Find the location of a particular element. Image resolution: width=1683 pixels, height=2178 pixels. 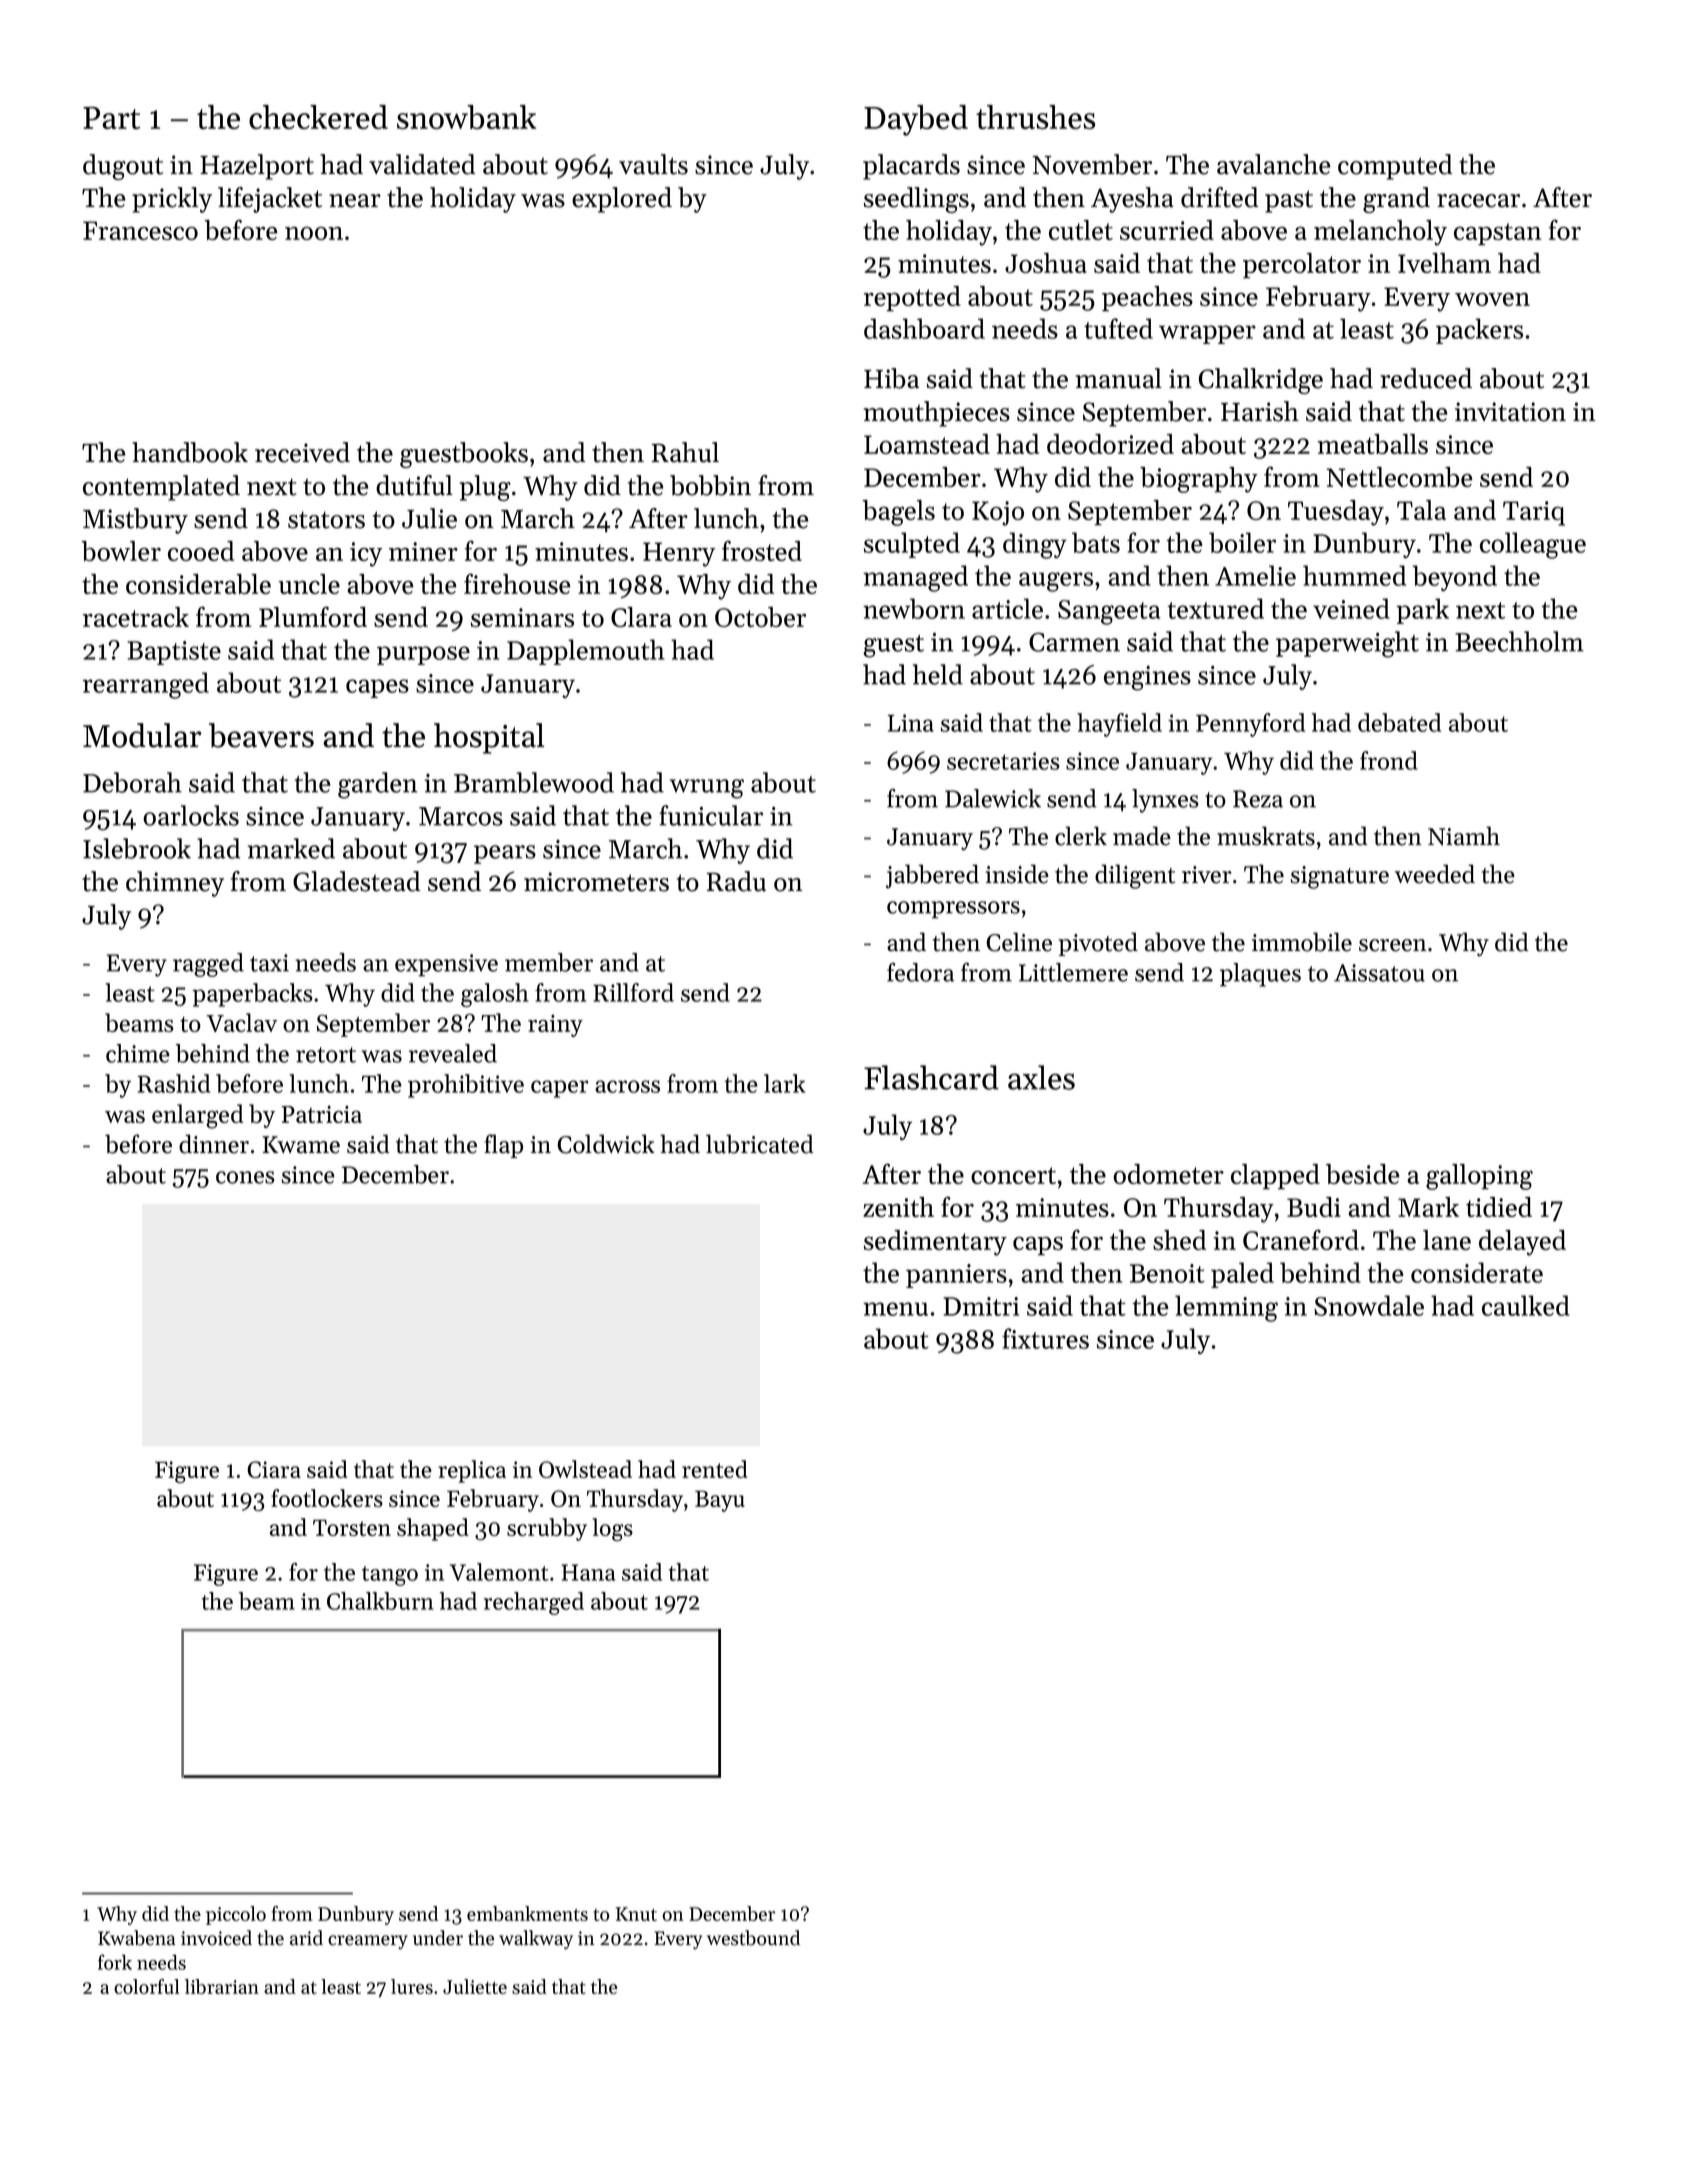

Kwame is located at coordinates (301, 1145).
